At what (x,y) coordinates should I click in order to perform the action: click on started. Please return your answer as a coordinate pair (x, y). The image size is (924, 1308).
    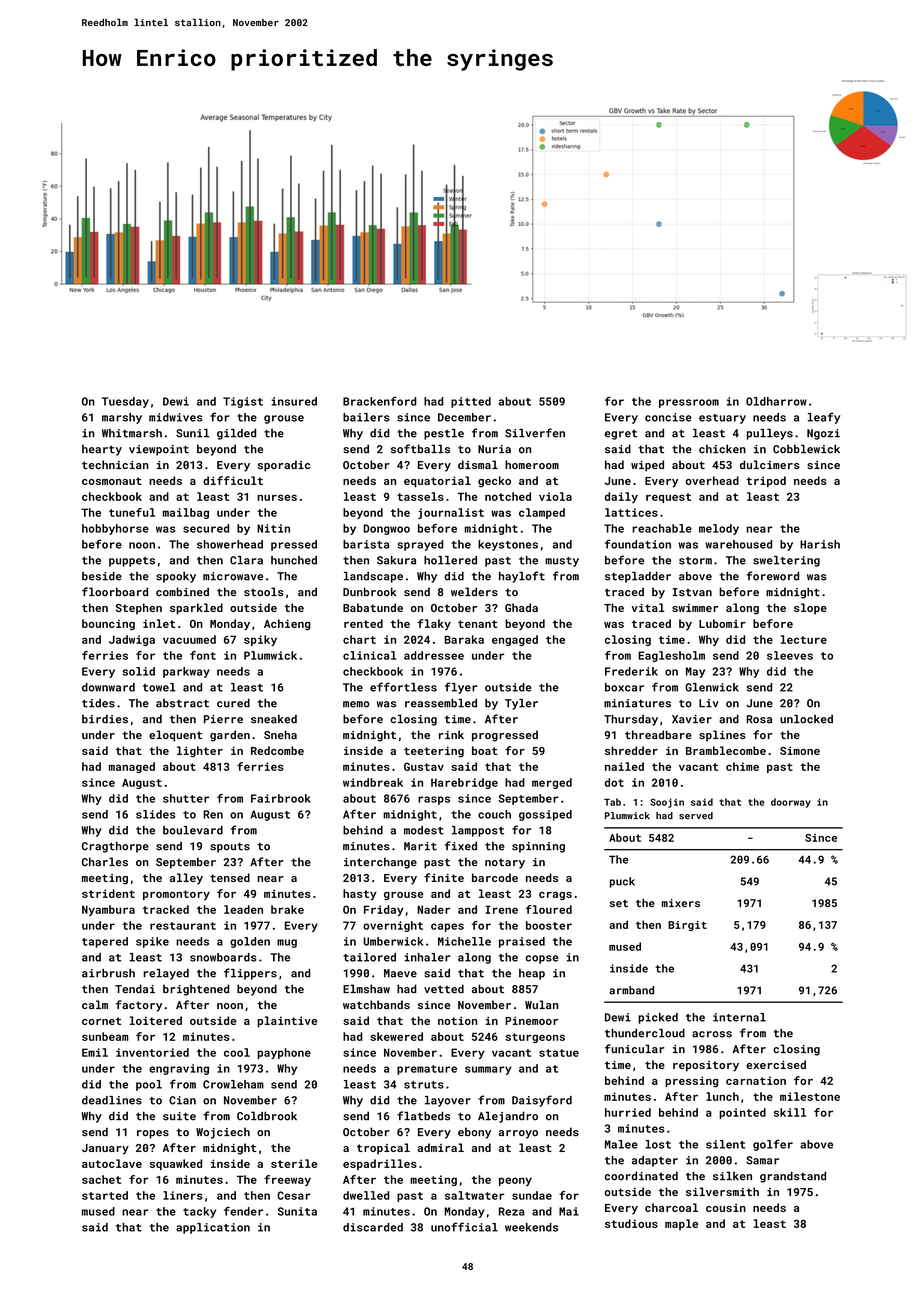
    Looking at the image, I should click on (105, 1195).
